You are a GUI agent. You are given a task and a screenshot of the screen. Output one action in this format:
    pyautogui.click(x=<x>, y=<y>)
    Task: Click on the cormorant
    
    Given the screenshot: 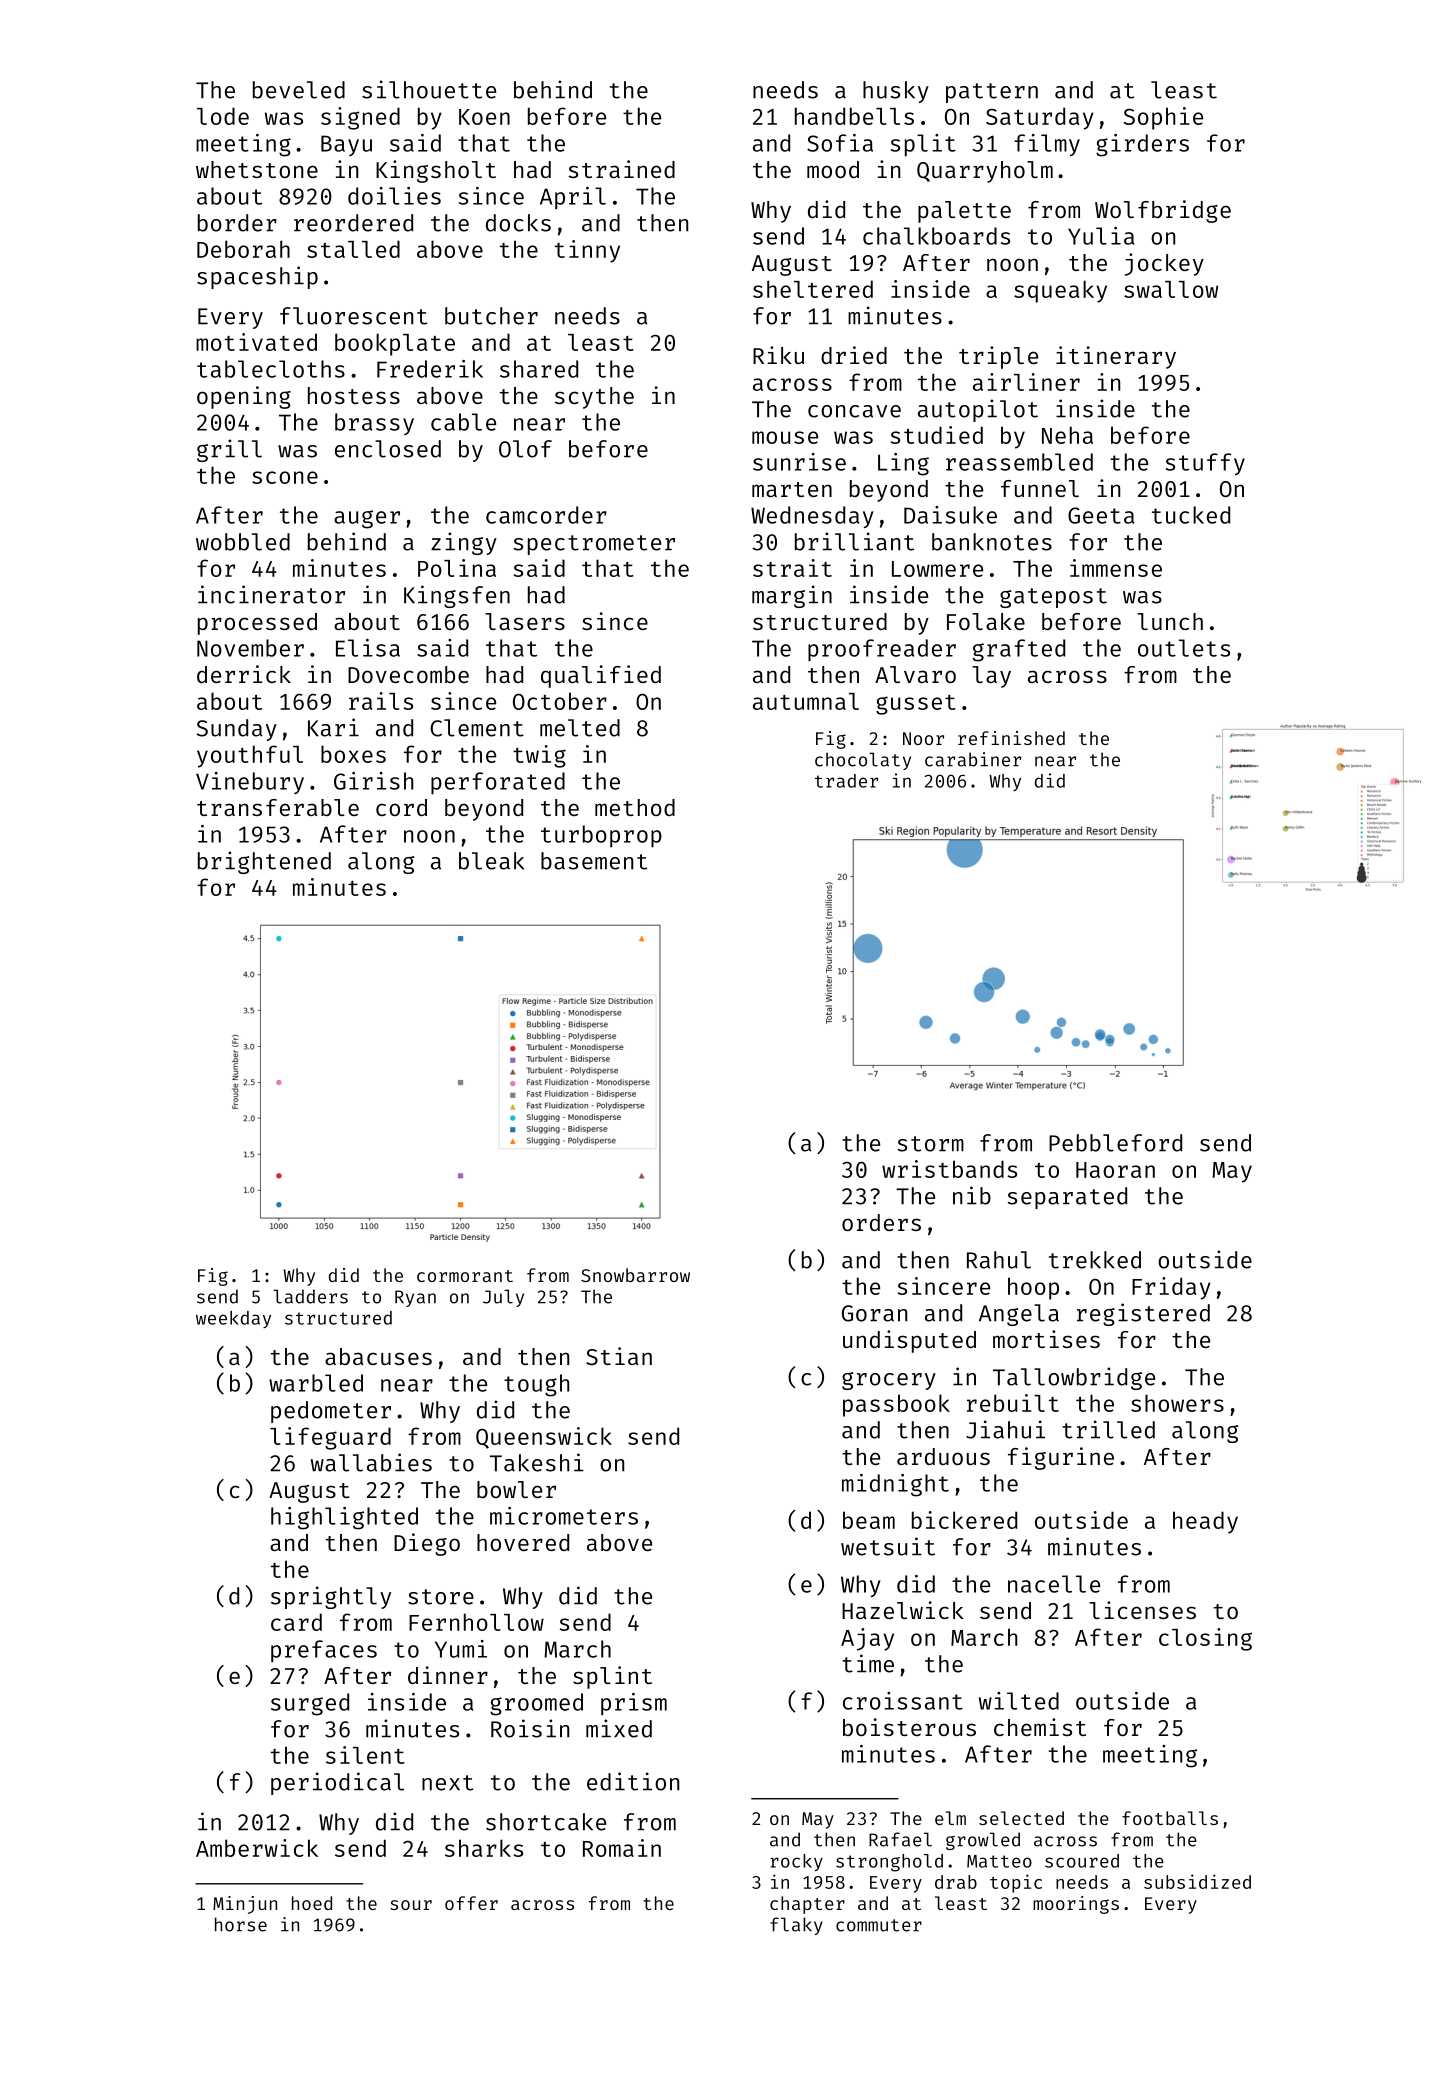 What is the action you would take?
    pyautogui.click(x=465, y=1276)
